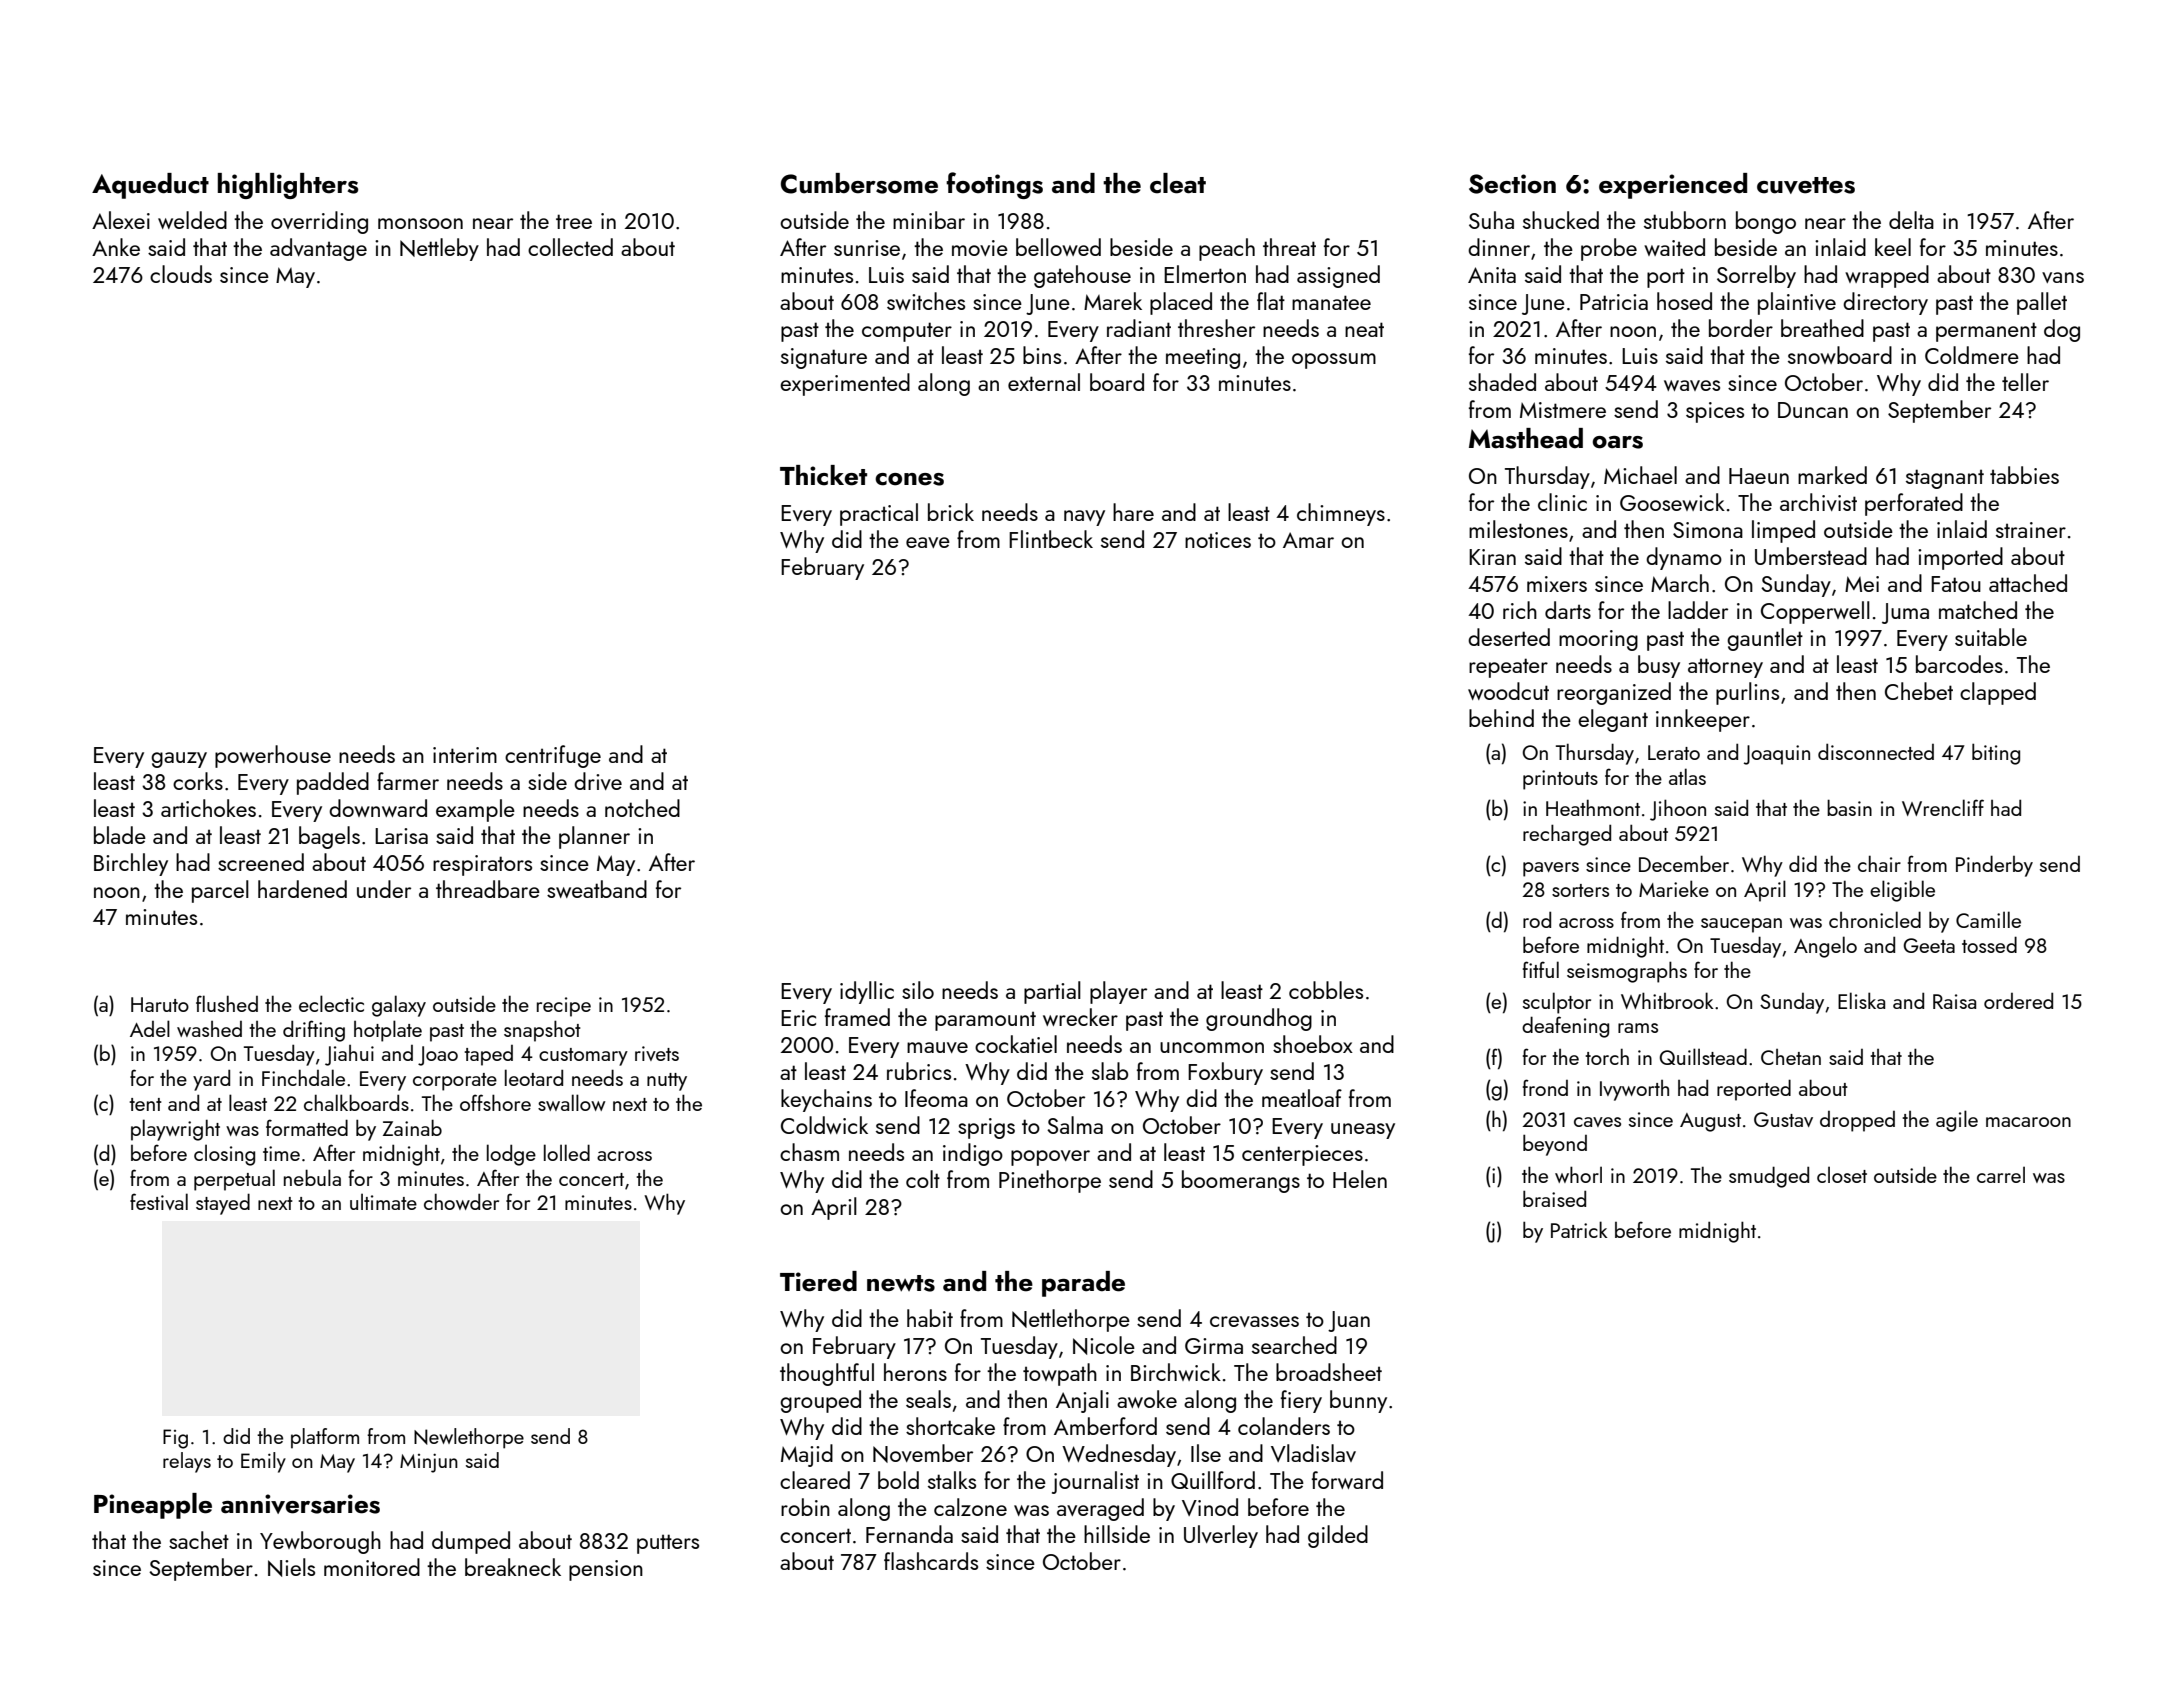 The height and width of the page is (1683, 2178). Describe the element at coordinates (153, 1506) in the page. I see `Pineapple` at that location.
